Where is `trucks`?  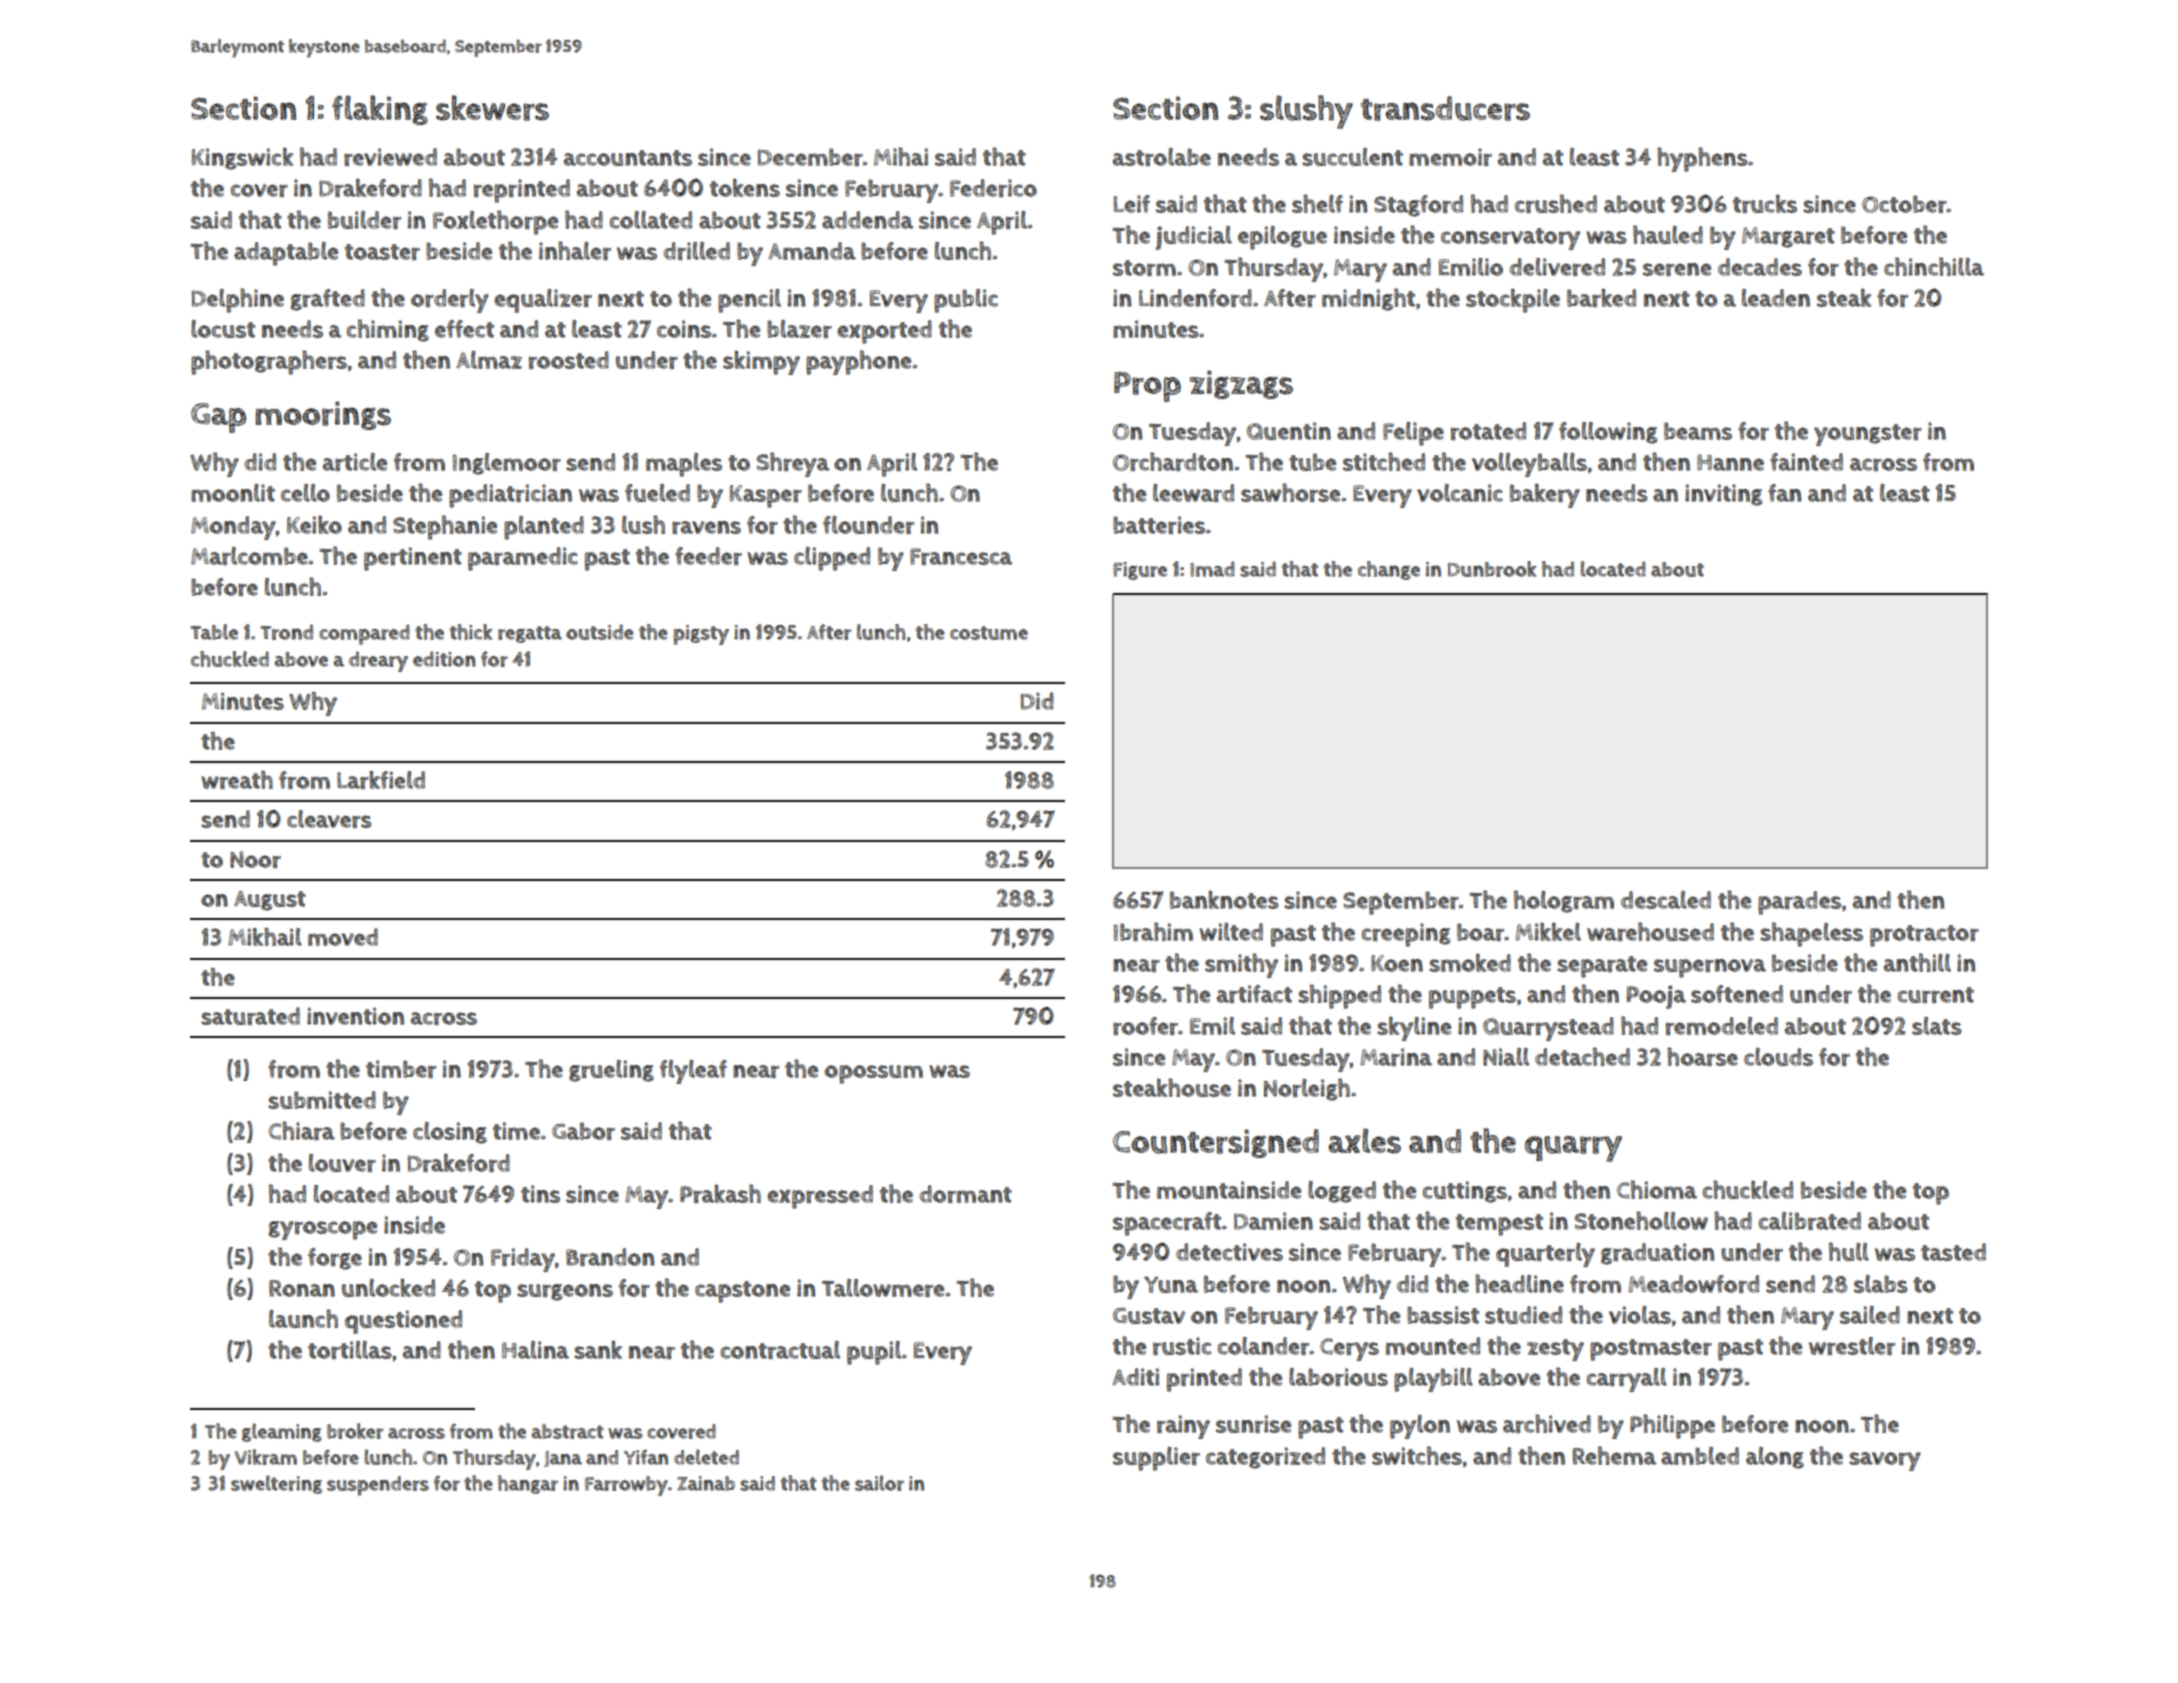 trucks is located at coordinates (1765, 203).
